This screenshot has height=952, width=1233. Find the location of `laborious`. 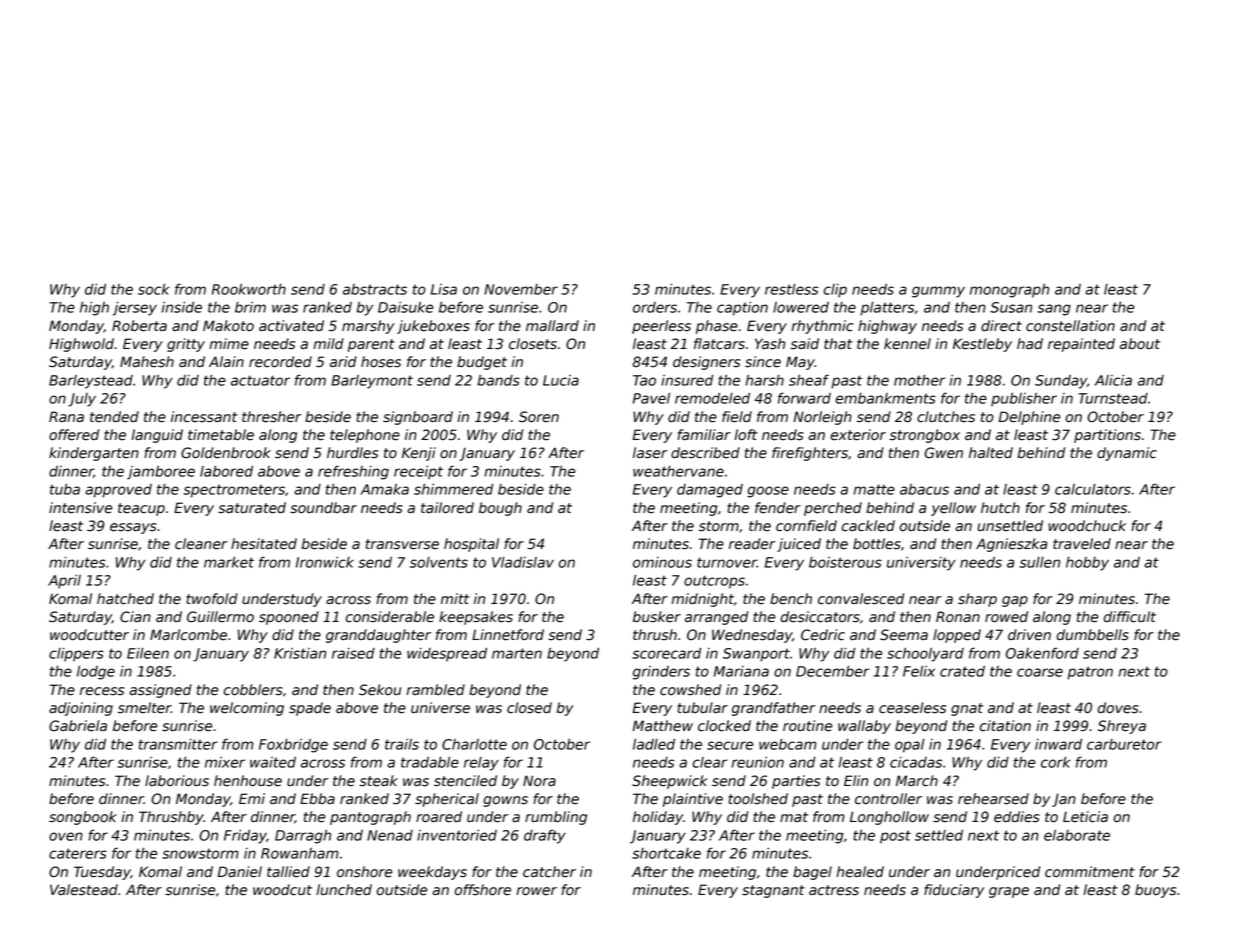

laborious is located at coordinates (177, 781).
